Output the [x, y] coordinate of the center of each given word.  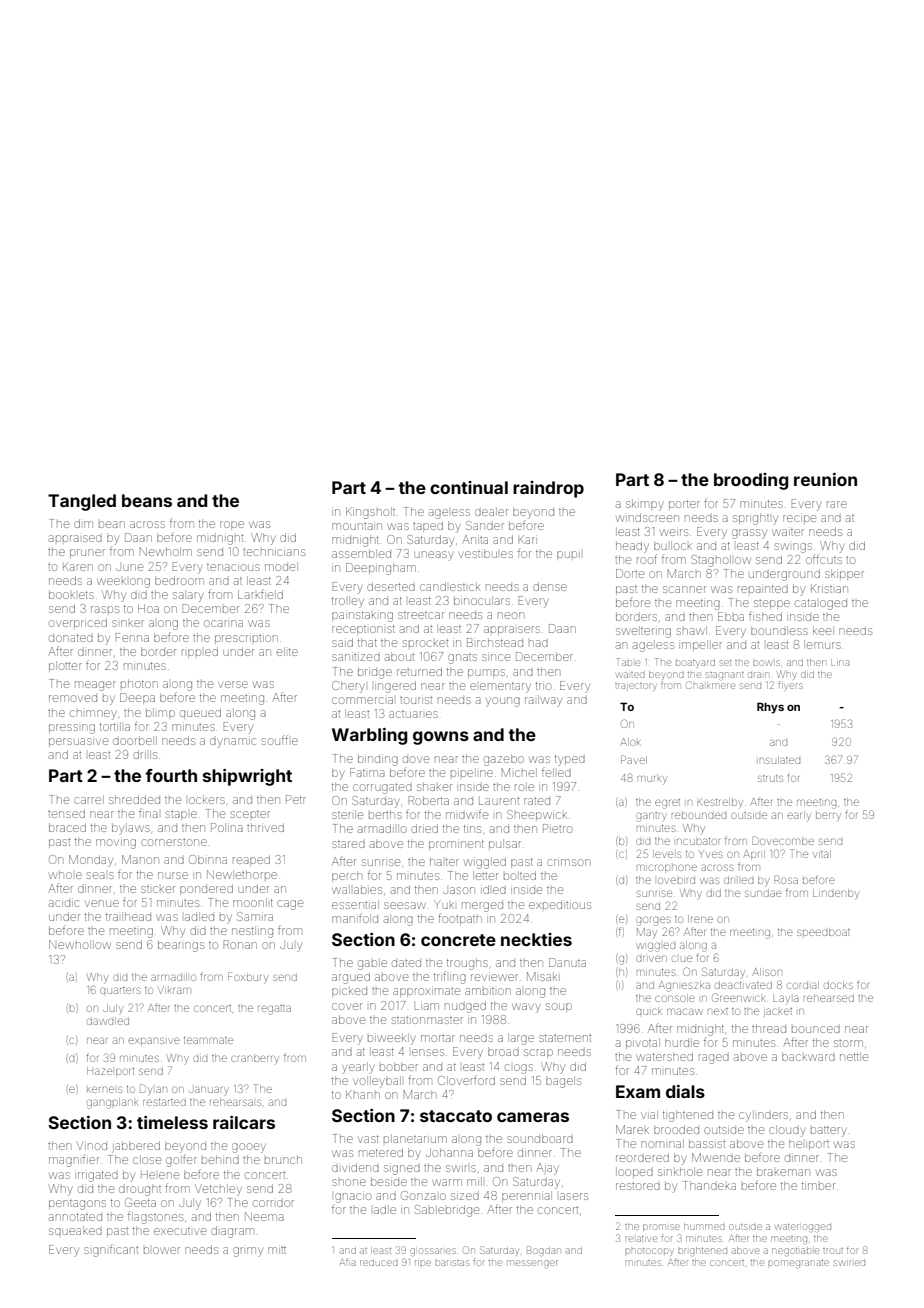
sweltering [643, 632]
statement [565, 1038]
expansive [154, 1040]
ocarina [223, 623]
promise [661, 1228]
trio [543, 686]
